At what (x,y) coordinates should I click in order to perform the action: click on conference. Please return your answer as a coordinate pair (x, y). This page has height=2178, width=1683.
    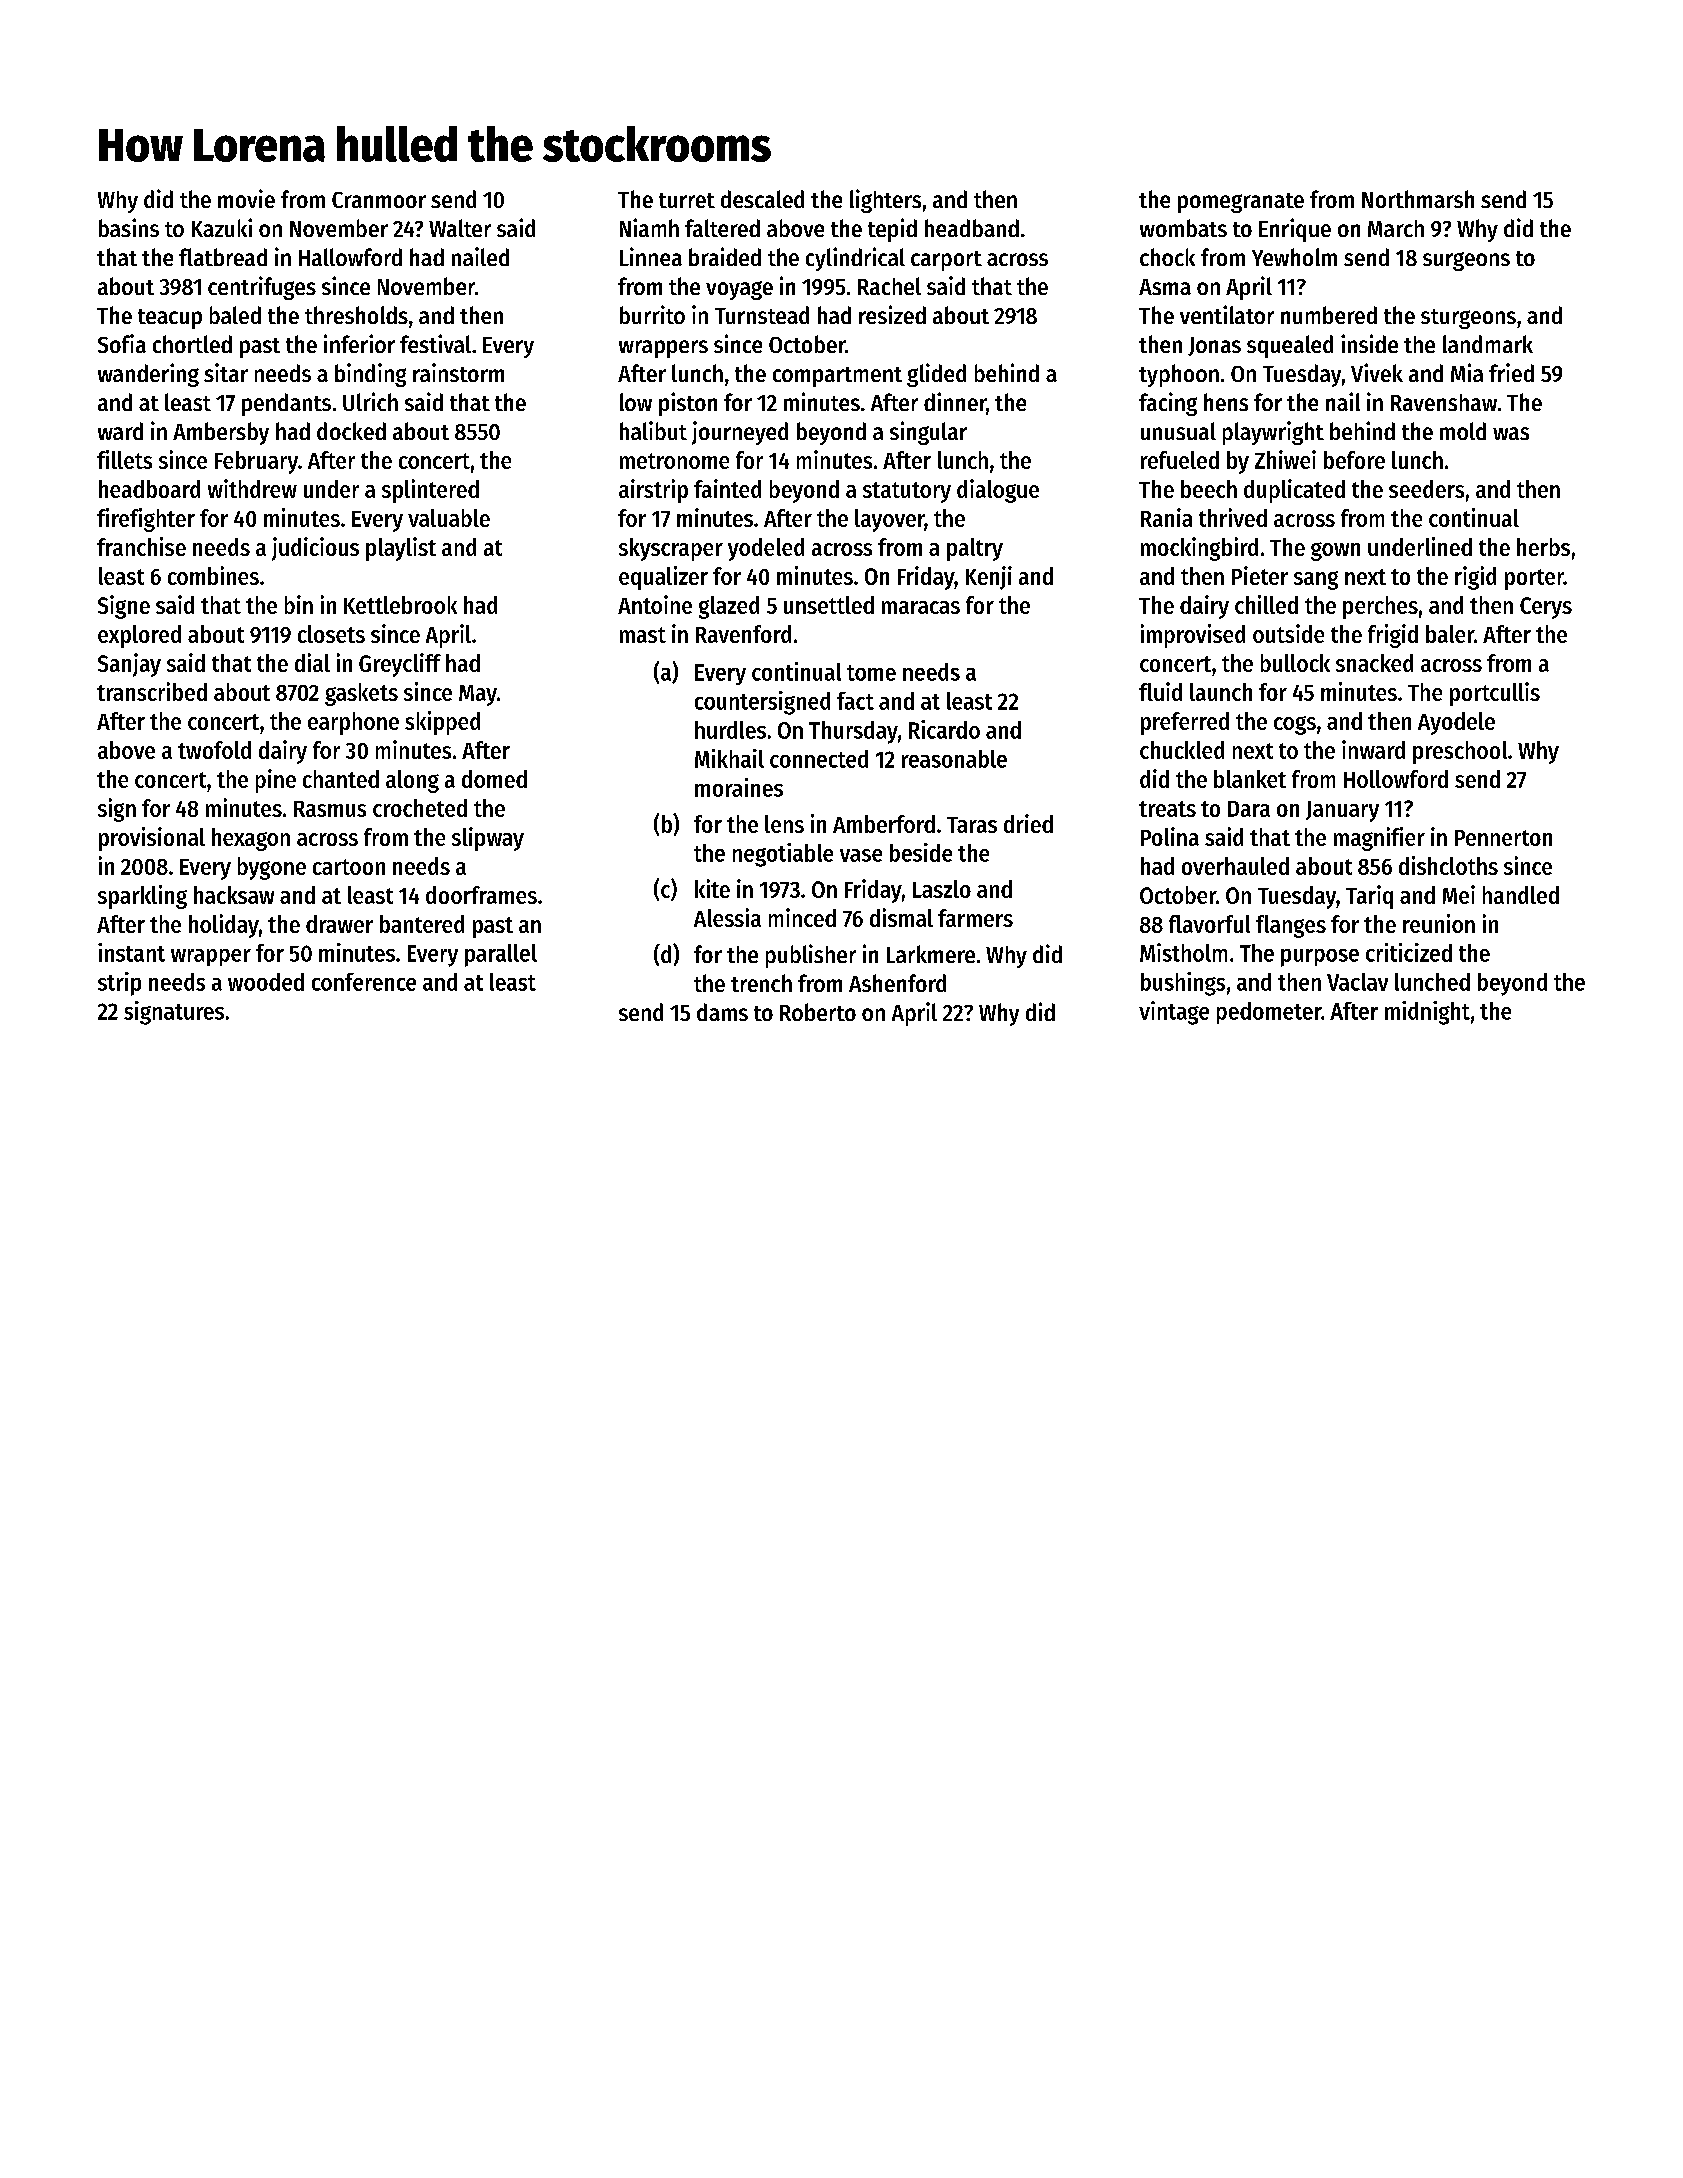
    Looking at the image, I should click on (364, 982).
